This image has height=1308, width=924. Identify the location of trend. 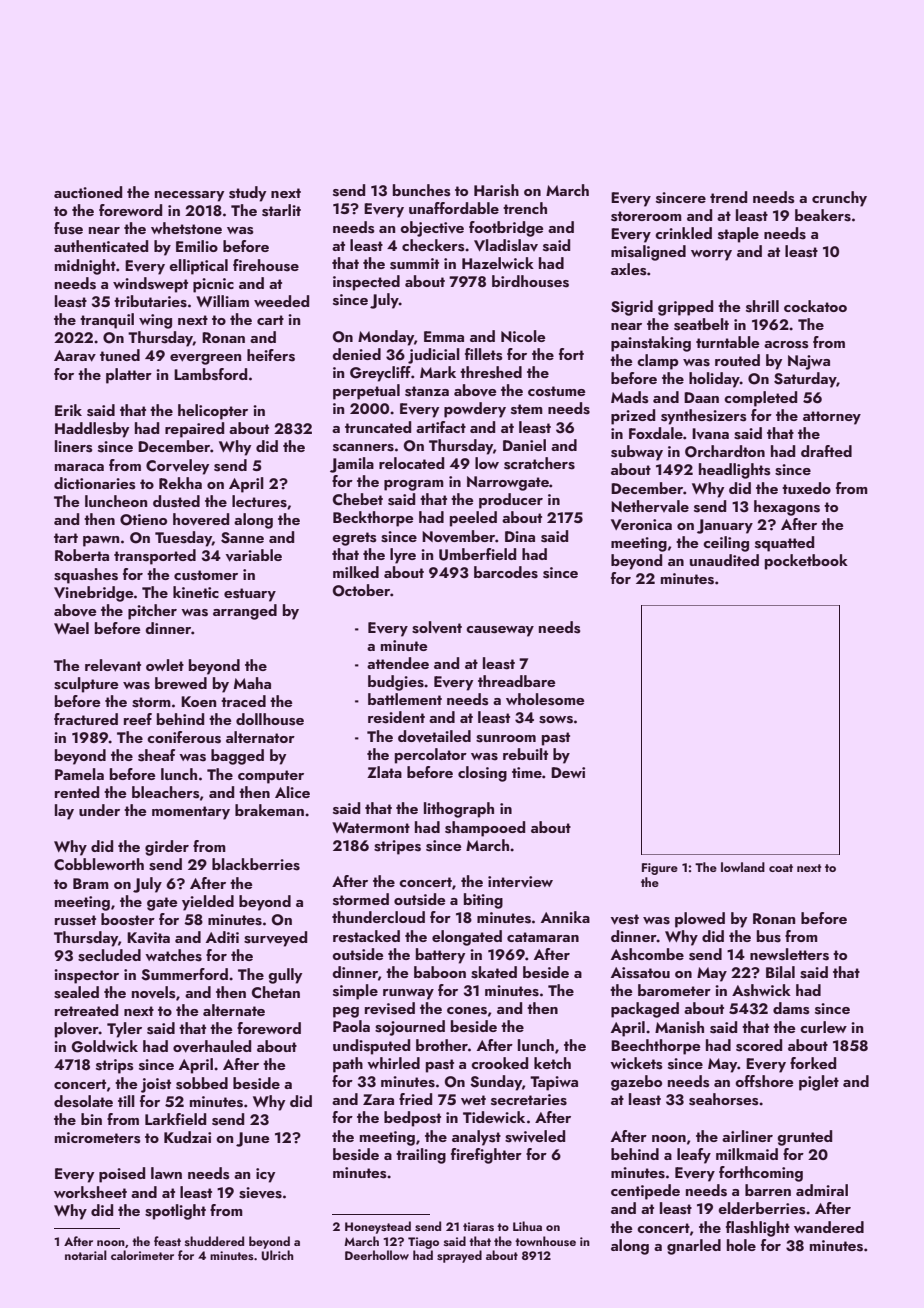
(728, 197).
